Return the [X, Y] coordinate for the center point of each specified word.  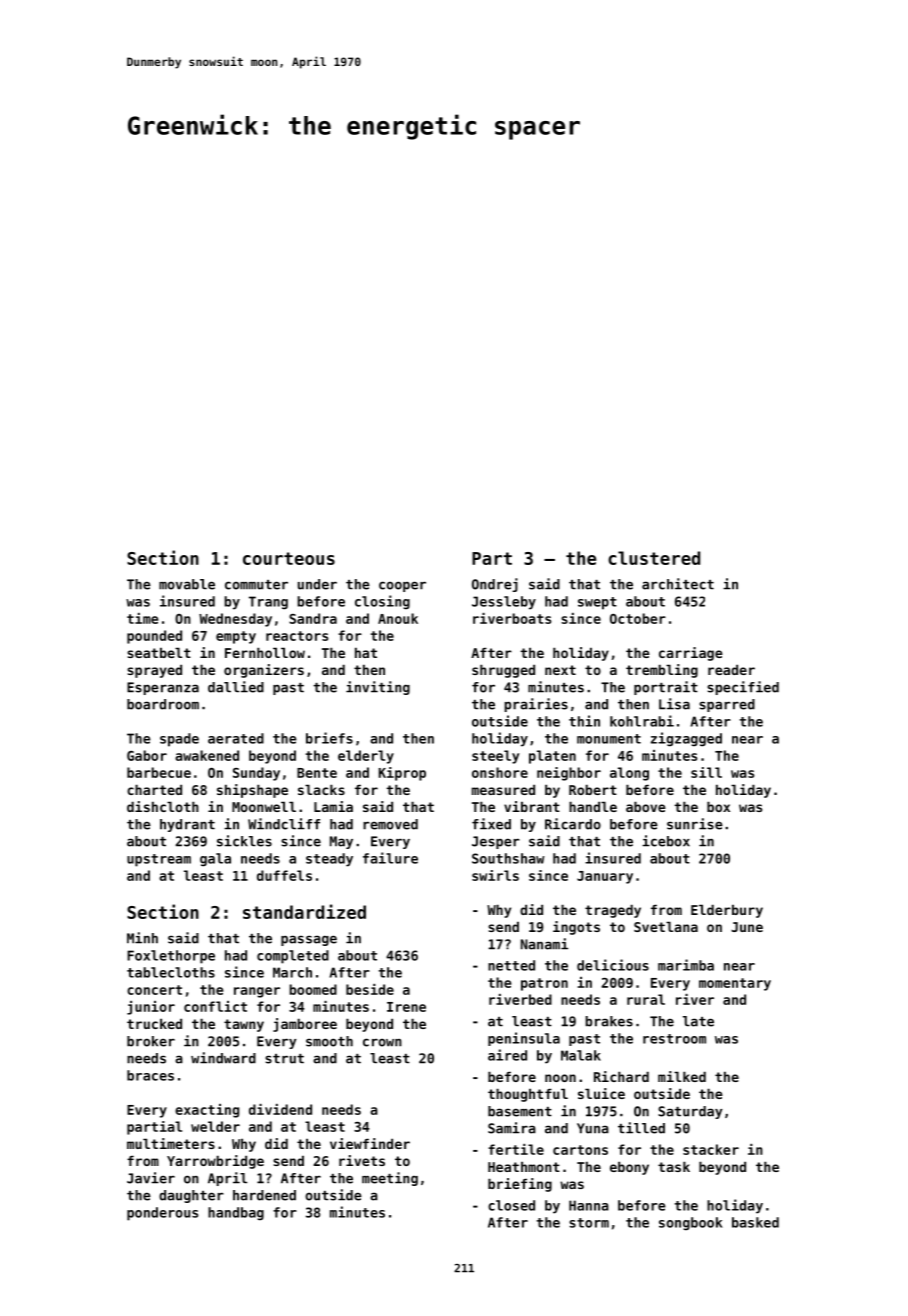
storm [589, 1223]
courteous [289, 558]
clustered [654, 558]
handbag [236, 1214]
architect [678, 584]
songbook [690, 1224]
